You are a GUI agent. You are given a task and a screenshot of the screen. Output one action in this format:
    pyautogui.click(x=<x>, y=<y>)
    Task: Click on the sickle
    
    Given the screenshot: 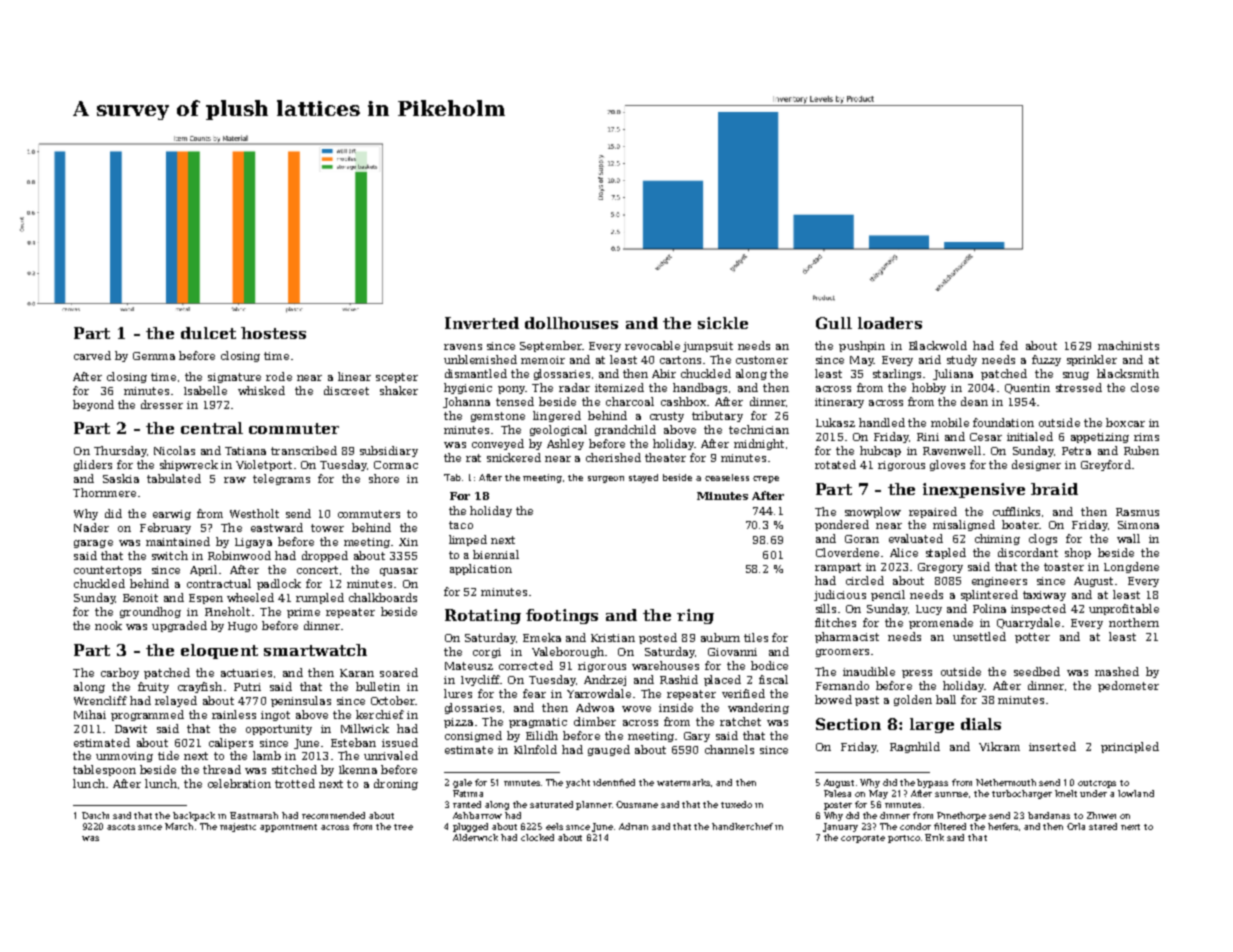 What is the action you would take?
    pyautogui.click(x=723, y=323)
